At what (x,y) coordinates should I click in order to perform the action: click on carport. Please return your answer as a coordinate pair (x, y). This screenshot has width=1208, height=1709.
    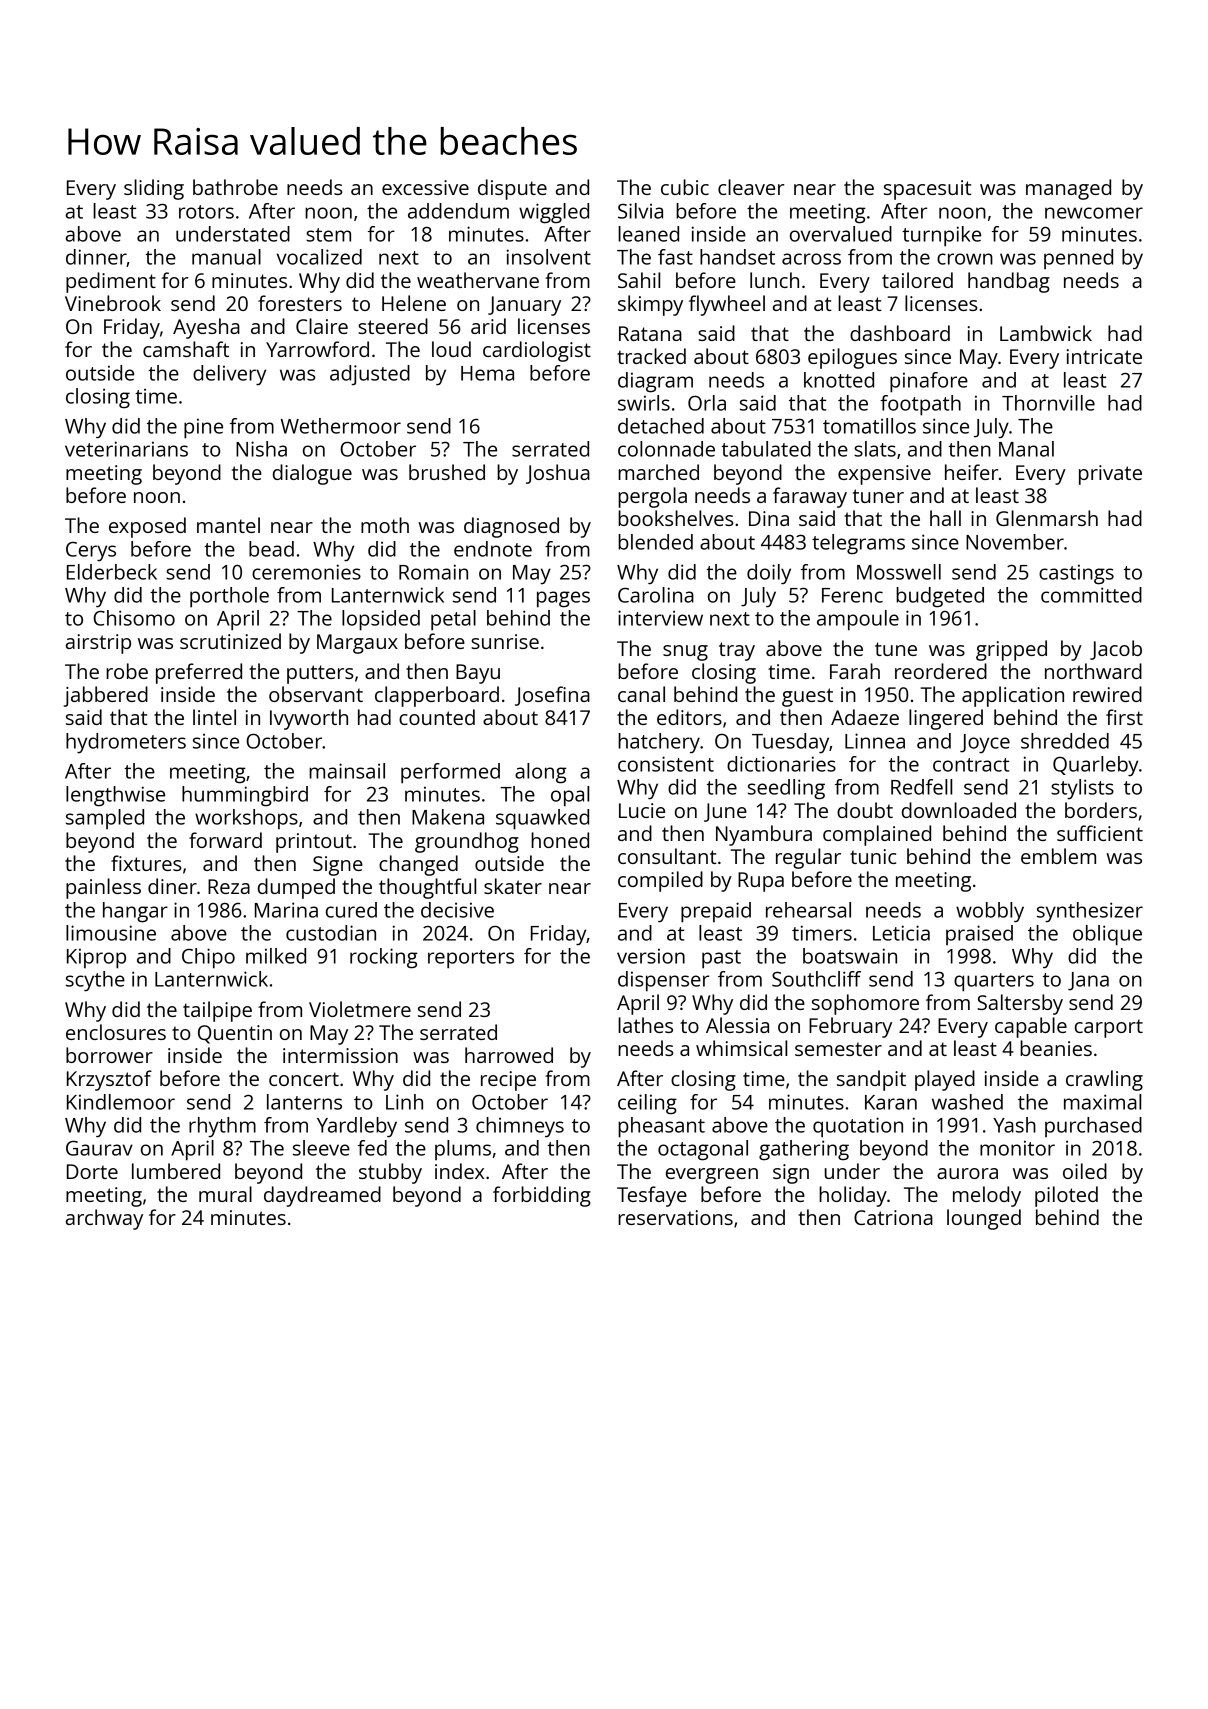
    Looking at the image, I should click on (1109, 1028).
